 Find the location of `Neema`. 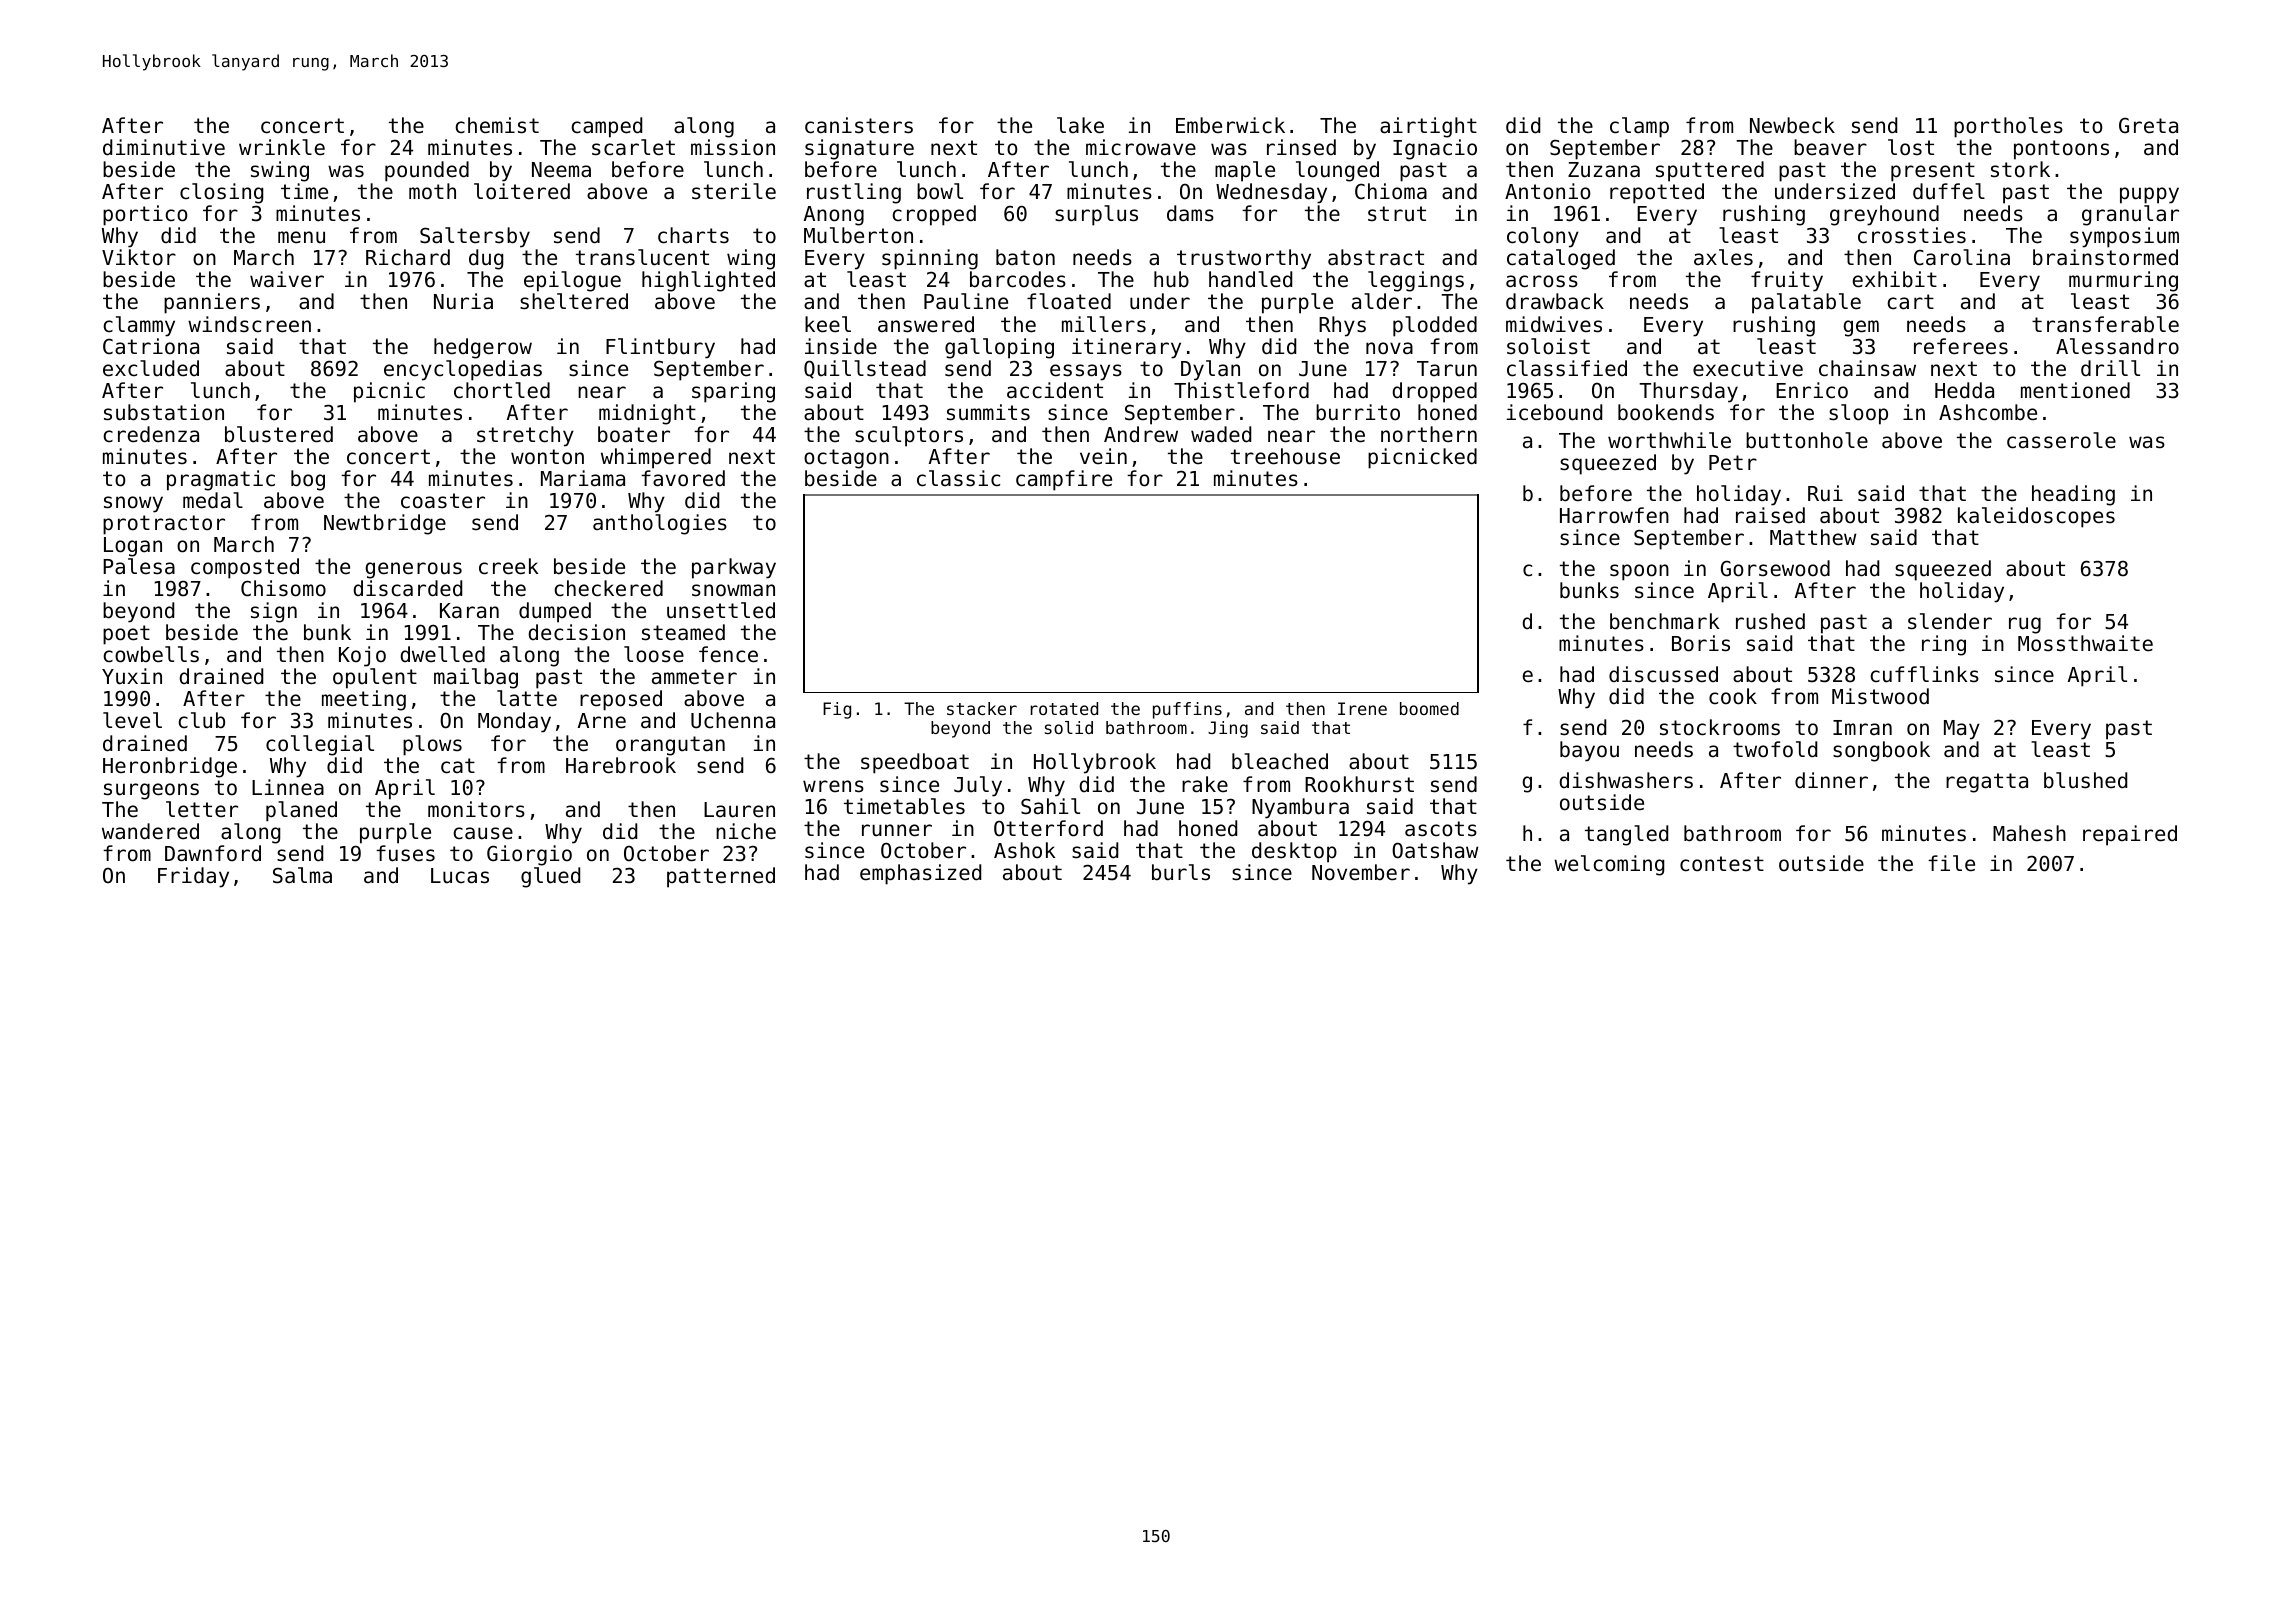

Neema is located at coordinates (561, 170).
